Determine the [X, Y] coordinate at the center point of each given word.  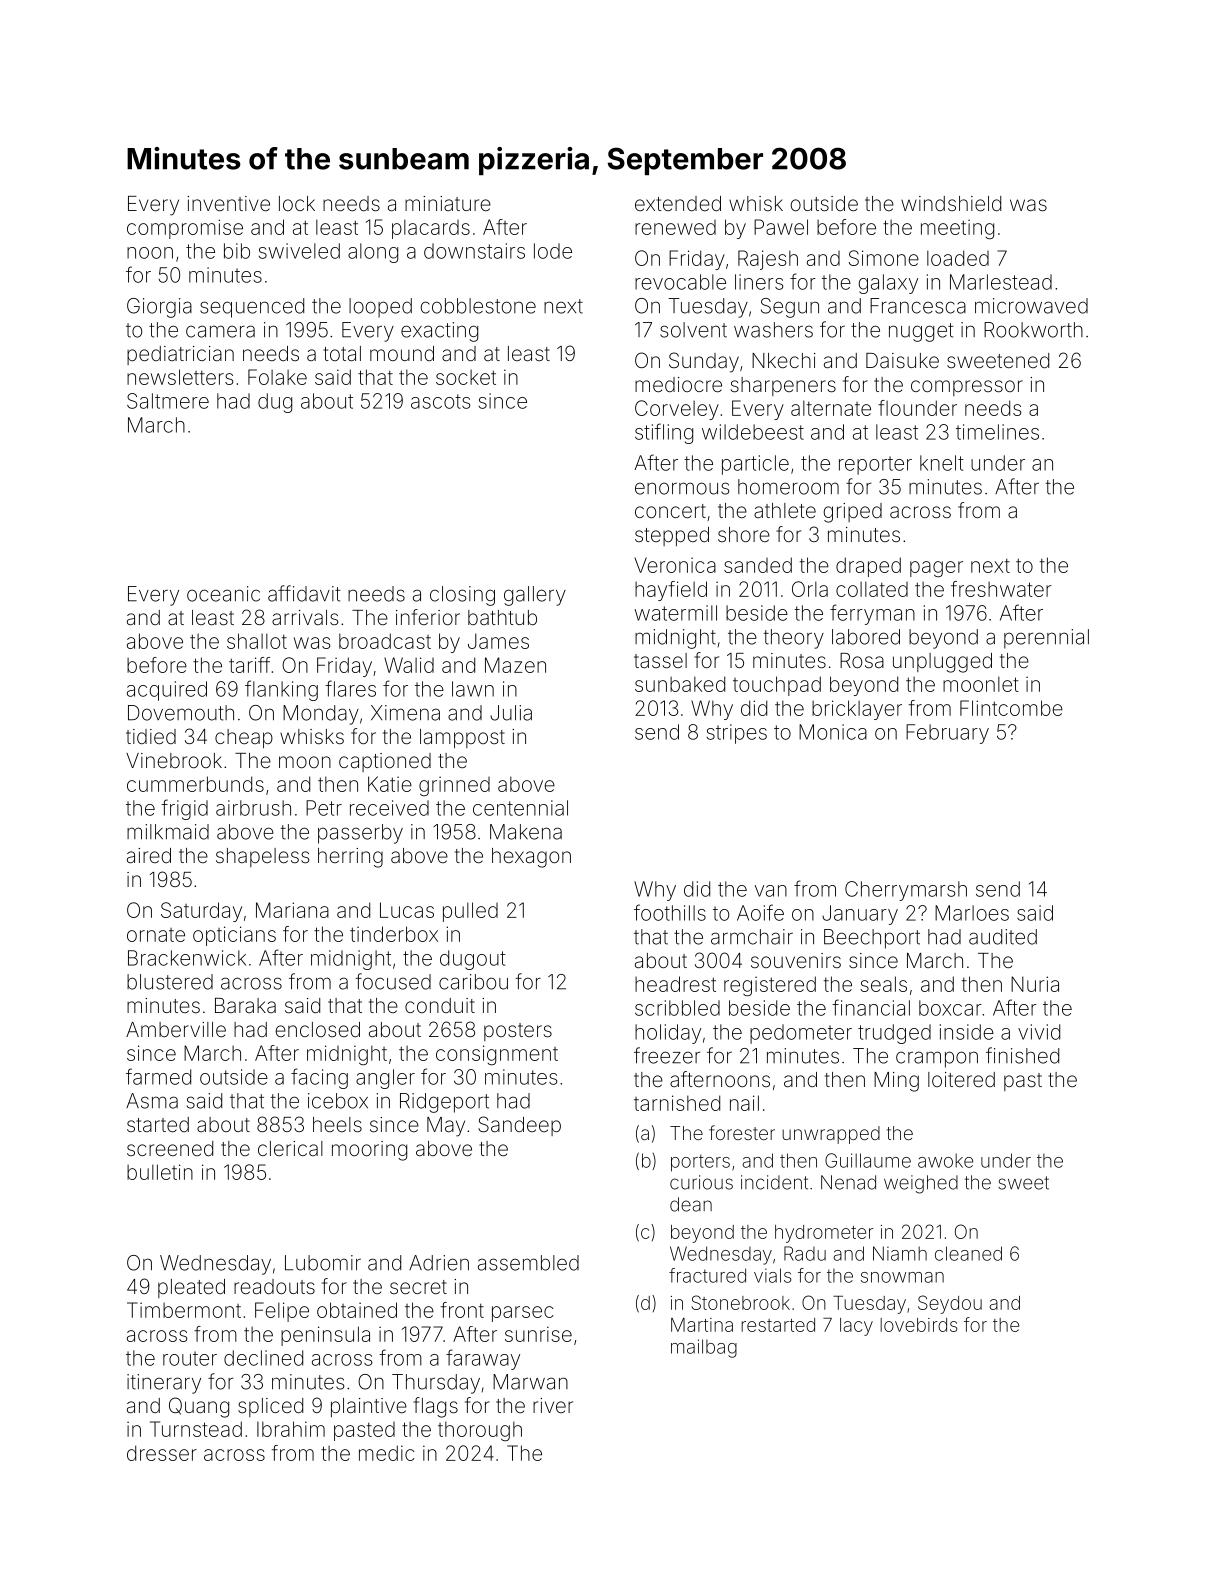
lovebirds [918, 1325]
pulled [470, 912]
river [553, 1405]
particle [755, 465]
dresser [162, 1453]
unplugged [942, 663]
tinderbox [394, 934]
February [947, 734]
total [342, 353]
